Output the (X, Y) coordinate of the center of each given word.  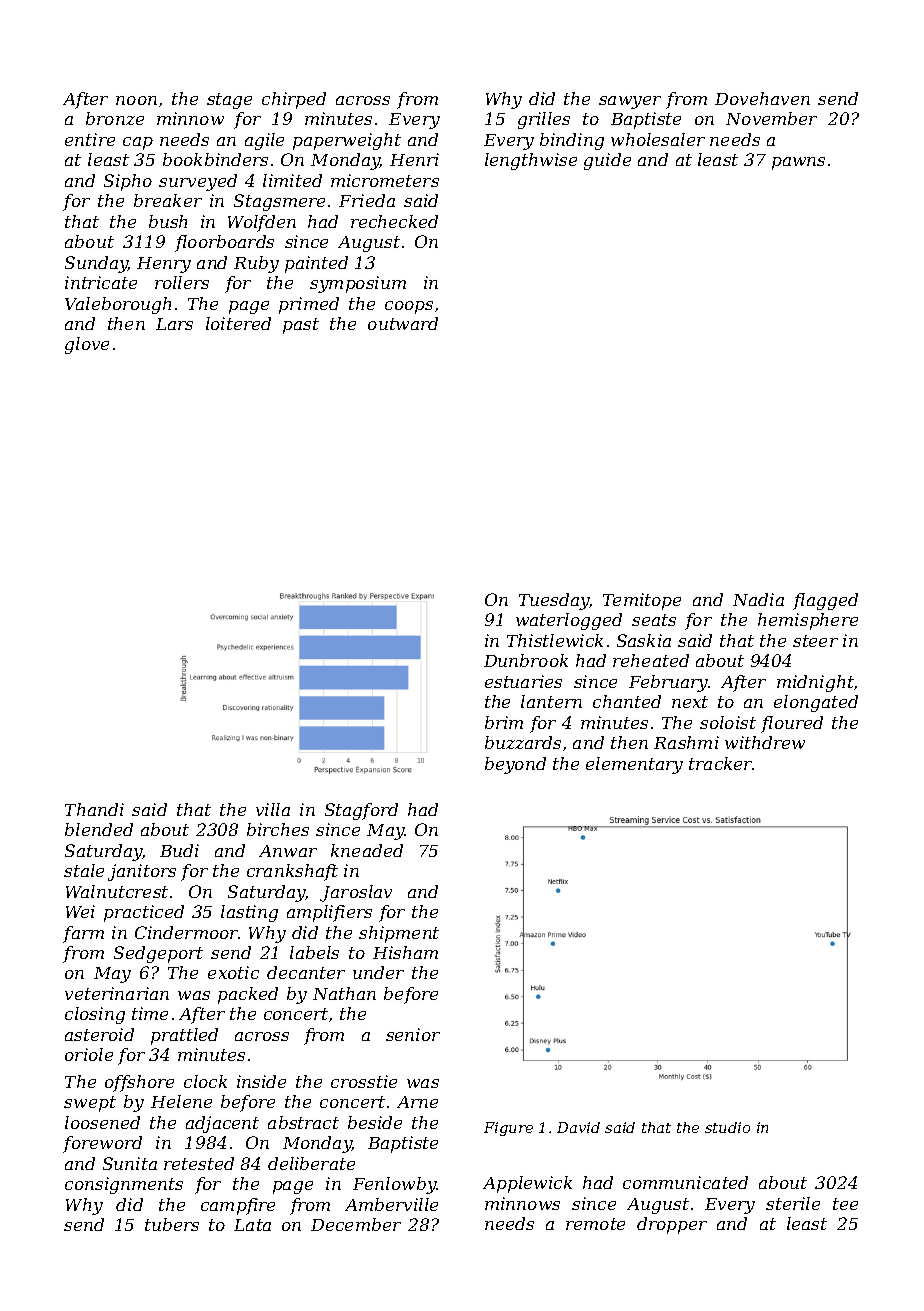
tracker (720, 763)
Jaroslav (356, 893)
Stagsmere (279, 202)
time (150, 1013)
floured (792, 724)
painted (316, 264)
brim (504, 722)
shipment (399, 934)
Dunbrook (526, 660)
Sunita (130, 1163)
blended (99, 829)
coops (409, 307)
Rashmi (686, 742)
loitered (238, 323)
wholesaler (658, 139)
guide (607, 161)
